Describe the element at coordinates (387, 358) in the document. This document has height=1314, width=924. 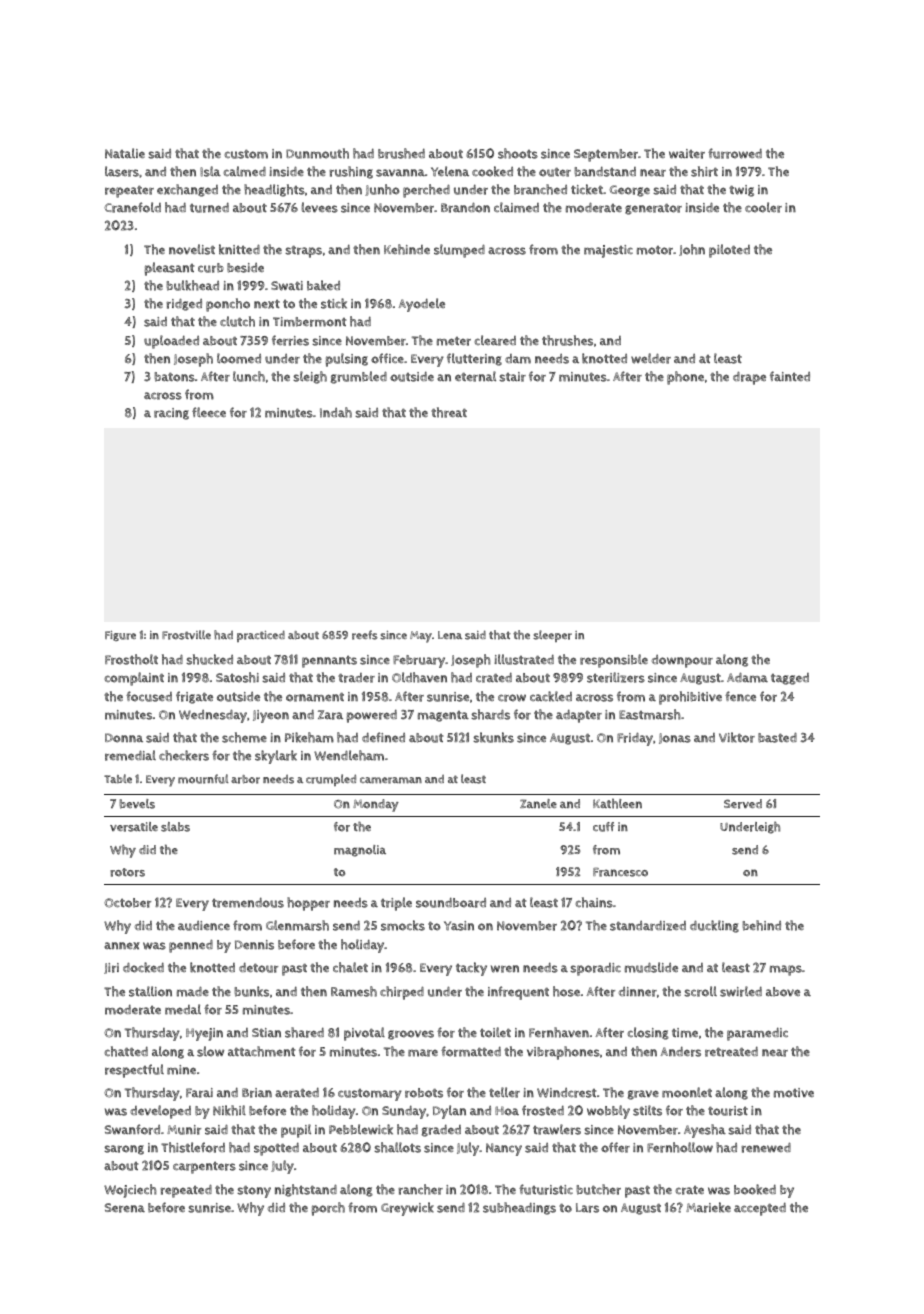
I see `office` at that location.
